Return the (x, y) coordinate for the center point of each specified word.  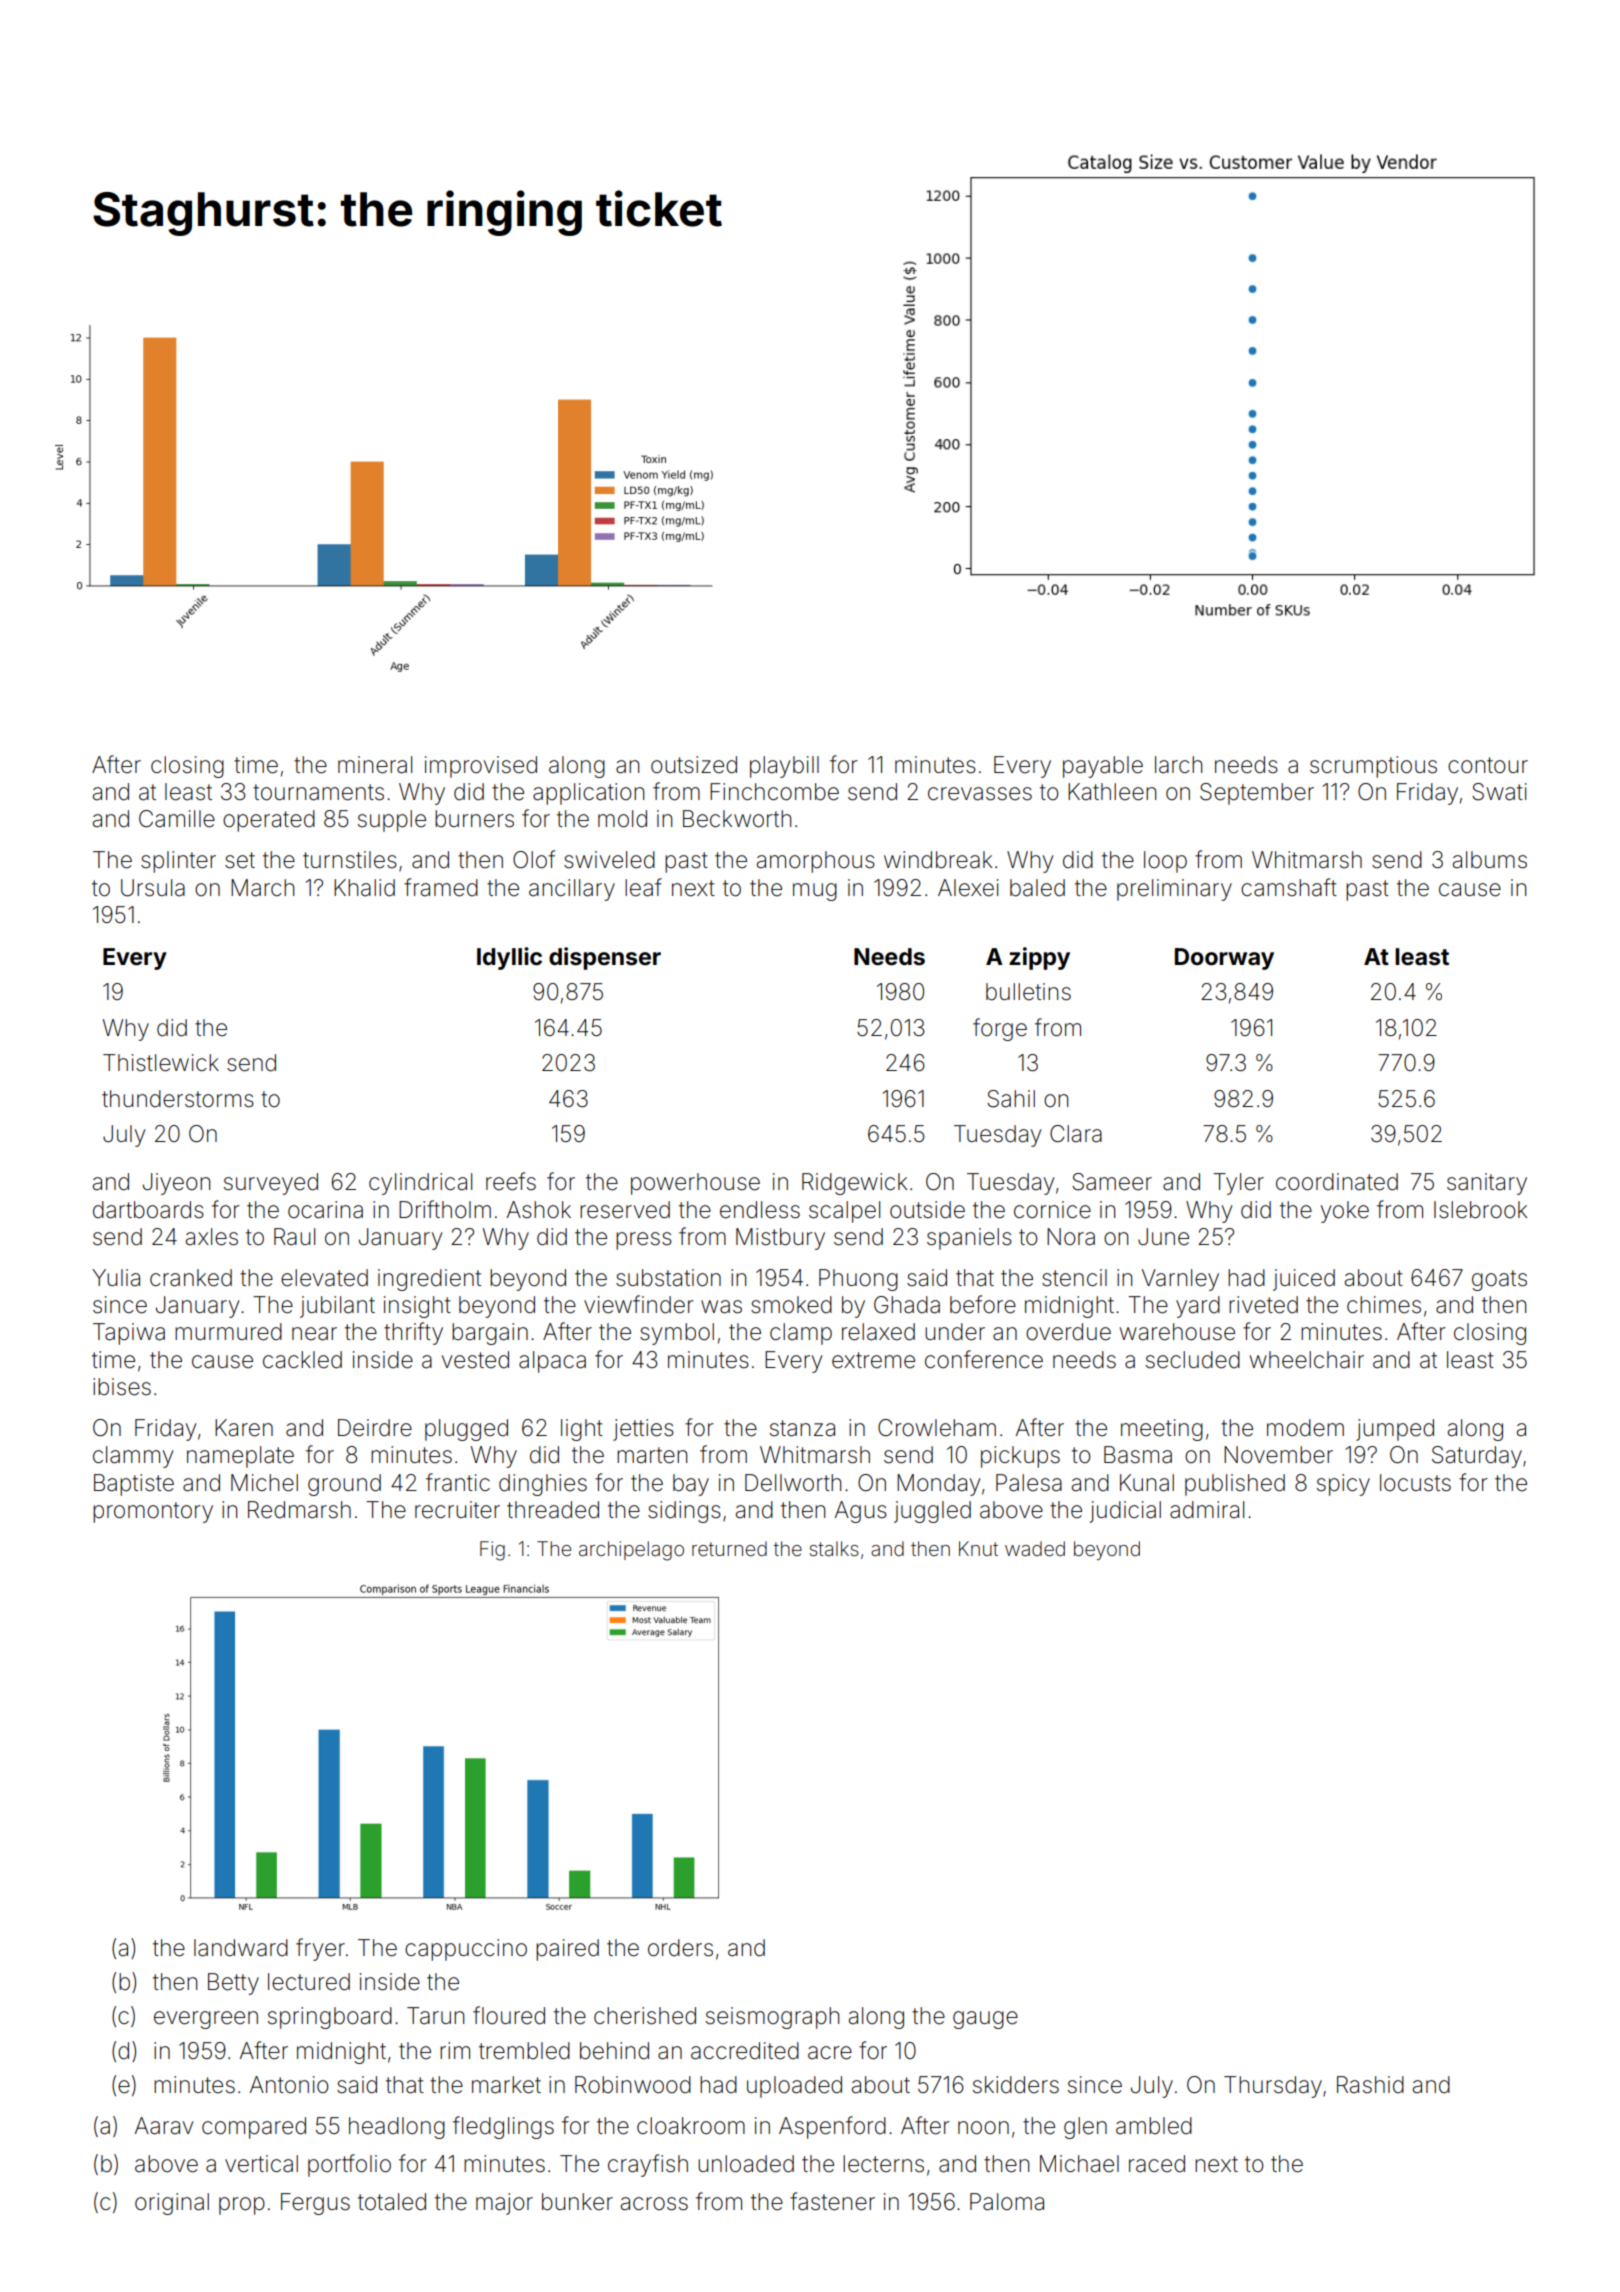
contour (1488, 765)
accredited (745, 2051)
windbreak (938, 860)
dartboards (148, 1210)
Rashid (1370, 2085)
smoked (791, 1305)
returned (729, 1548)
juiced (1304, 1280)
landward (241, 1948)
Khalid (364, 888)
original (172, 2204)
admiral (1207, 1510)
